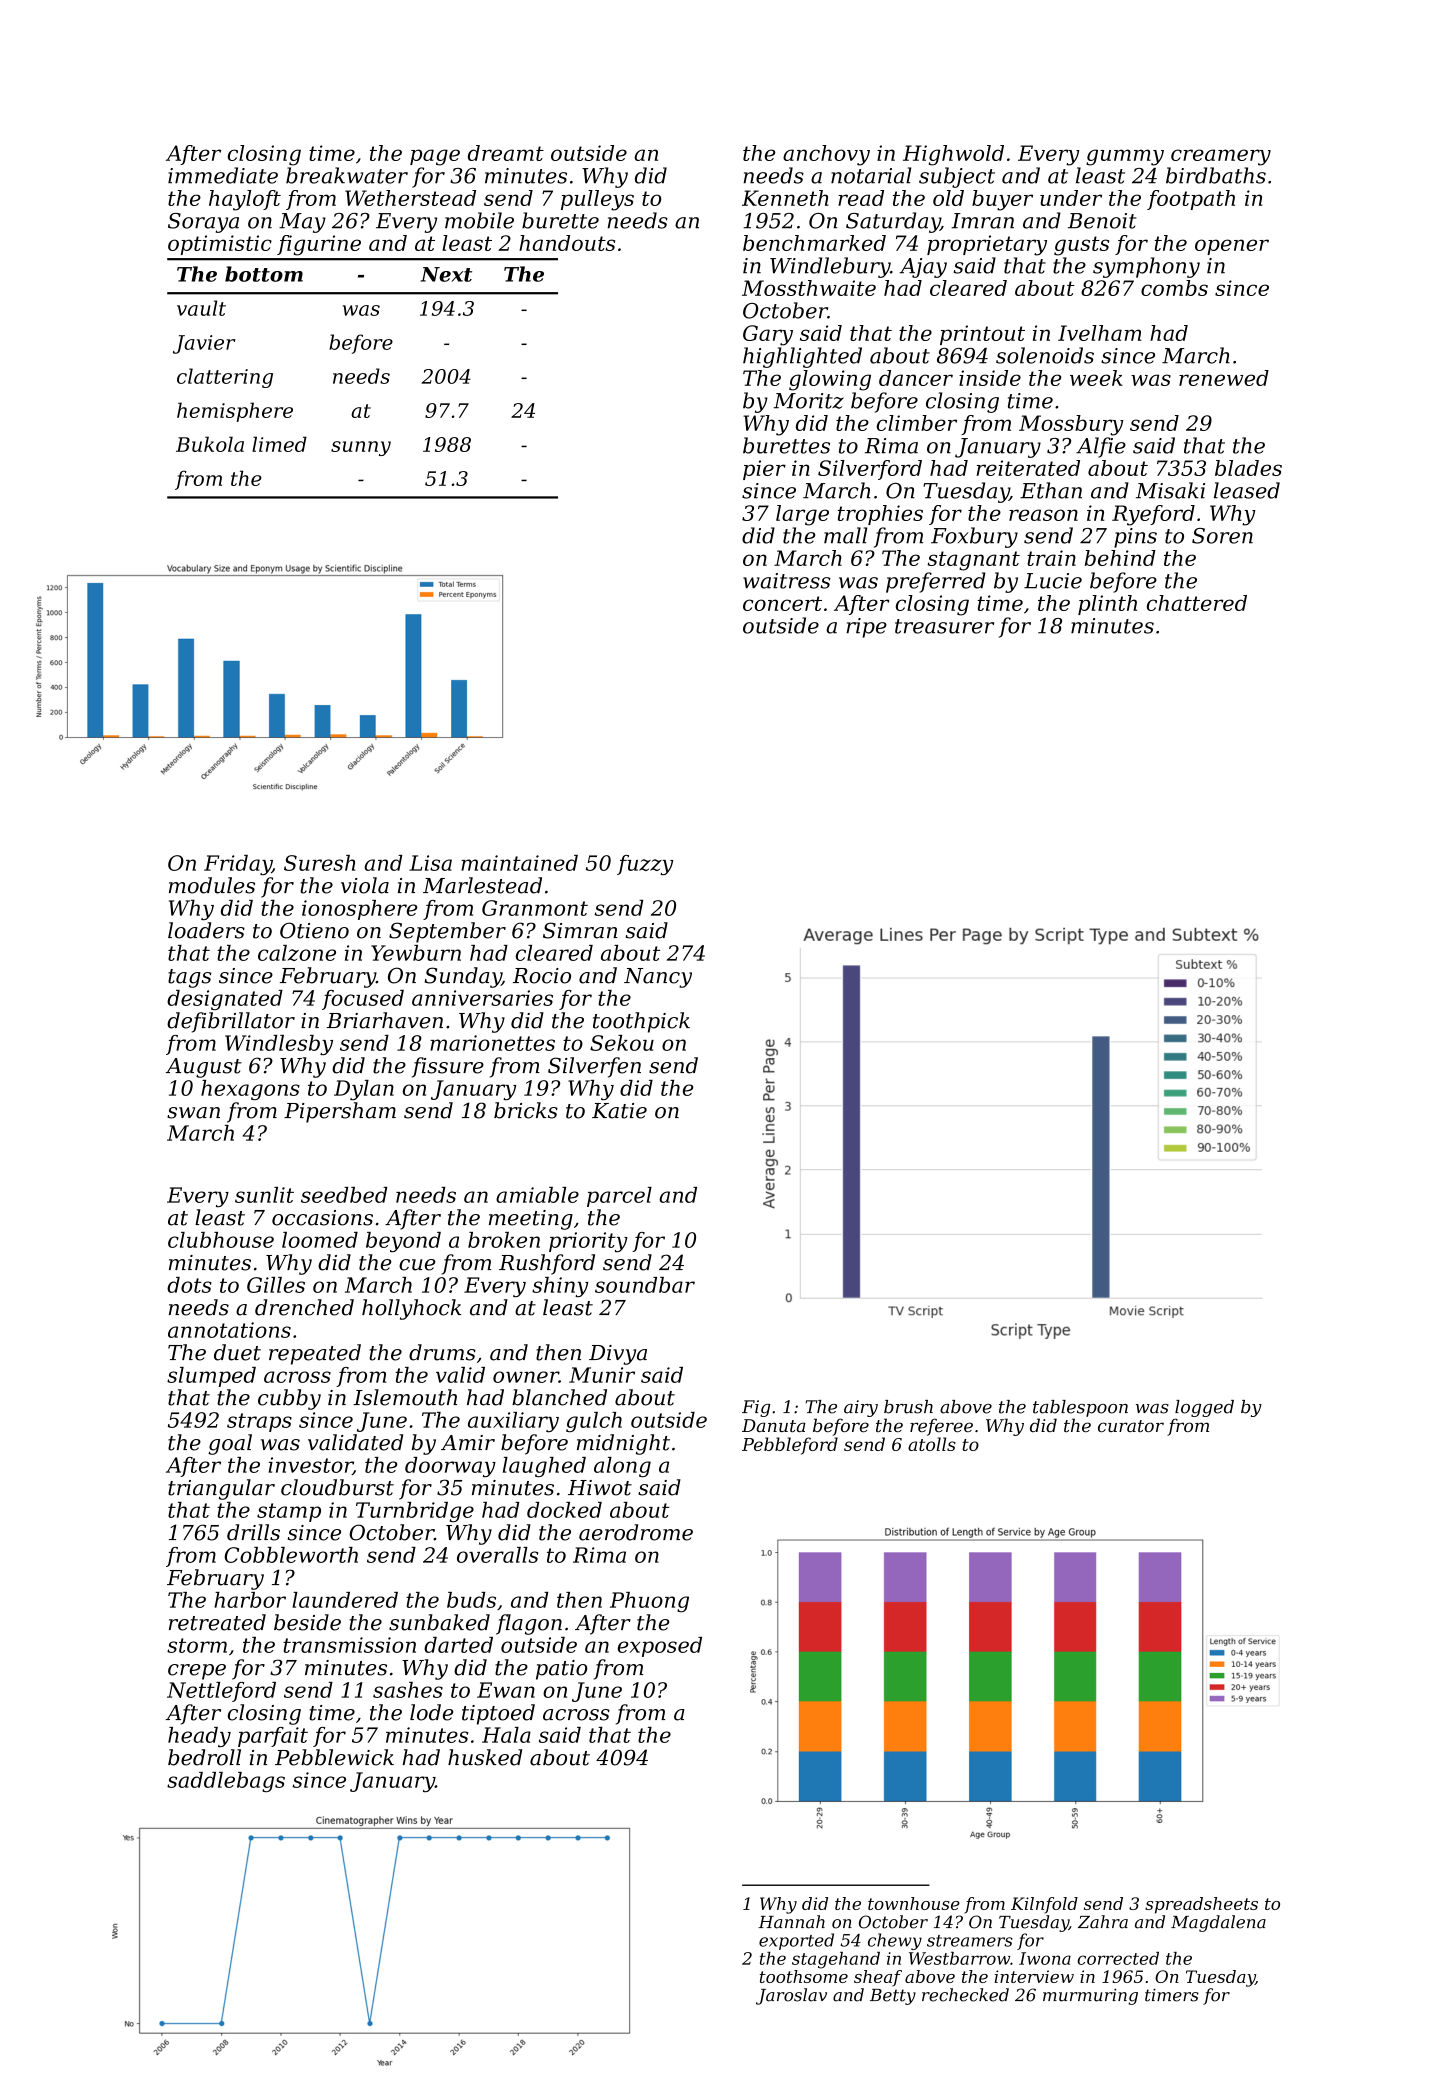  What do you see at coordinates (791, 1996) in the screenshot?
I see `Jaroslav` at bounding box center [791, 1996].
